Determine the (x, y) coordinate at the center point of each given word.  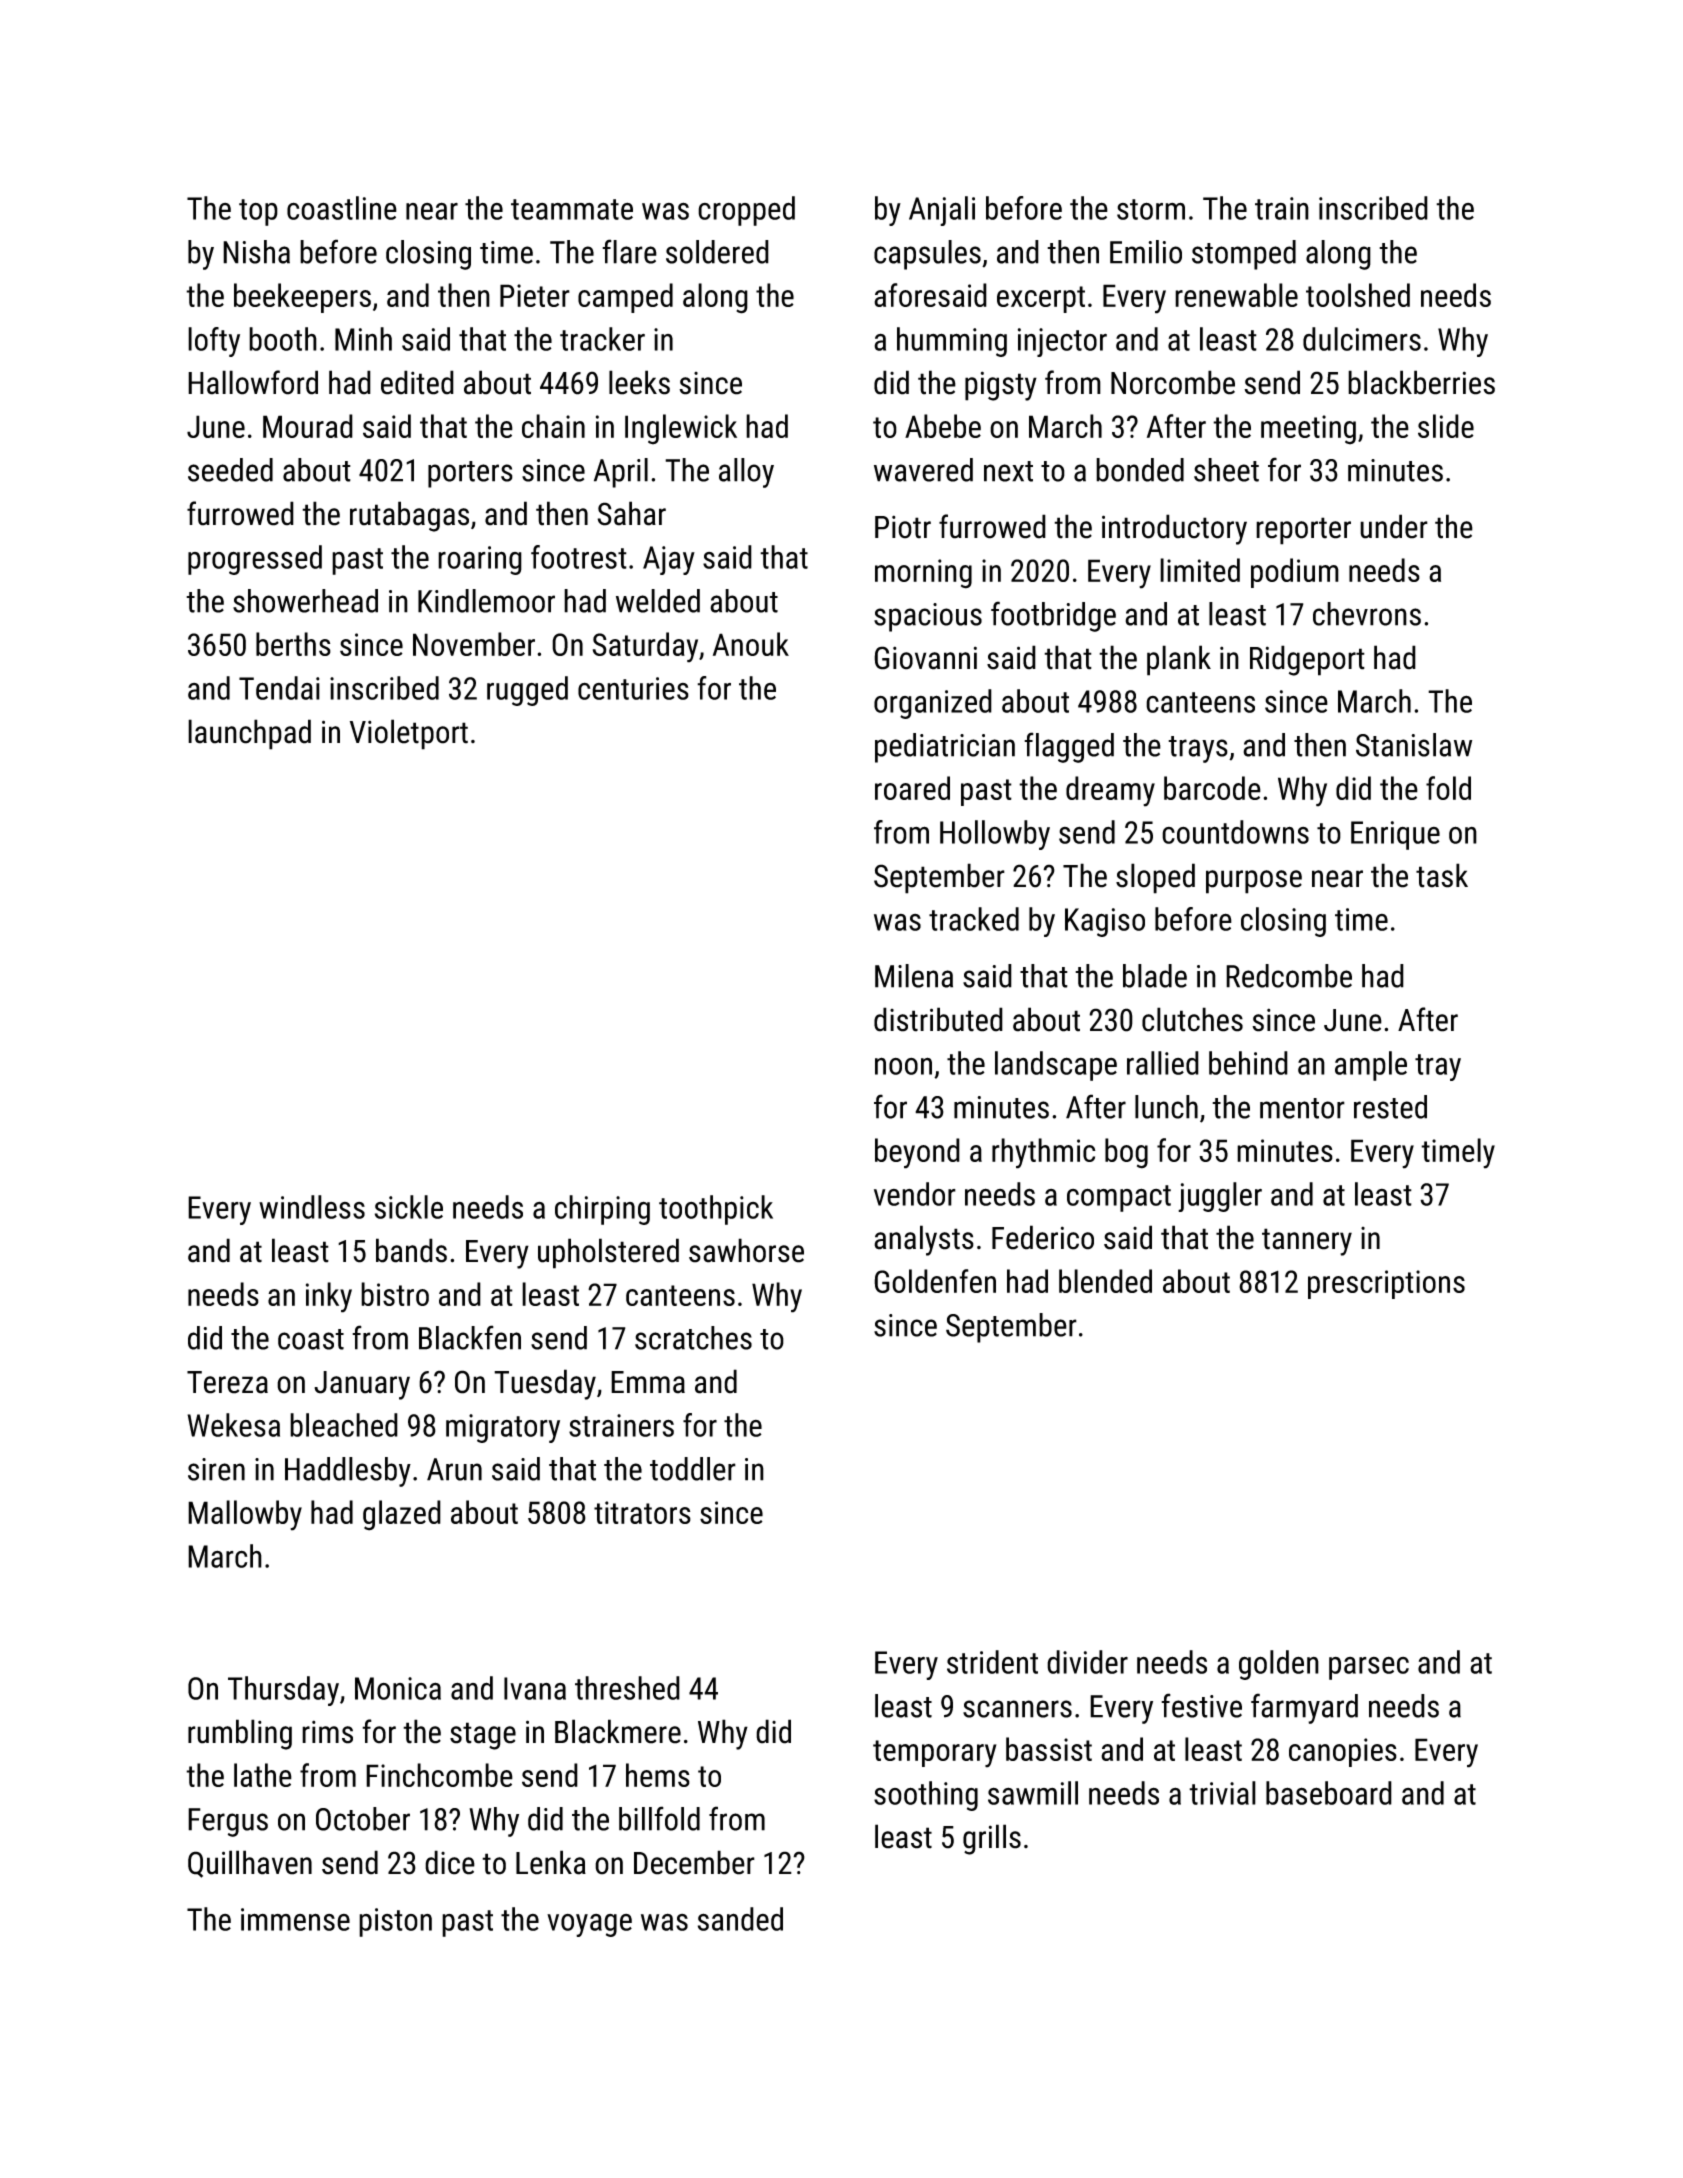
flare (629, 251)
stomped (1244, 255)
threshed (627, 1688)
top (258, 212)
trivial (1222, 1793)
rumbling (240, 1734)
